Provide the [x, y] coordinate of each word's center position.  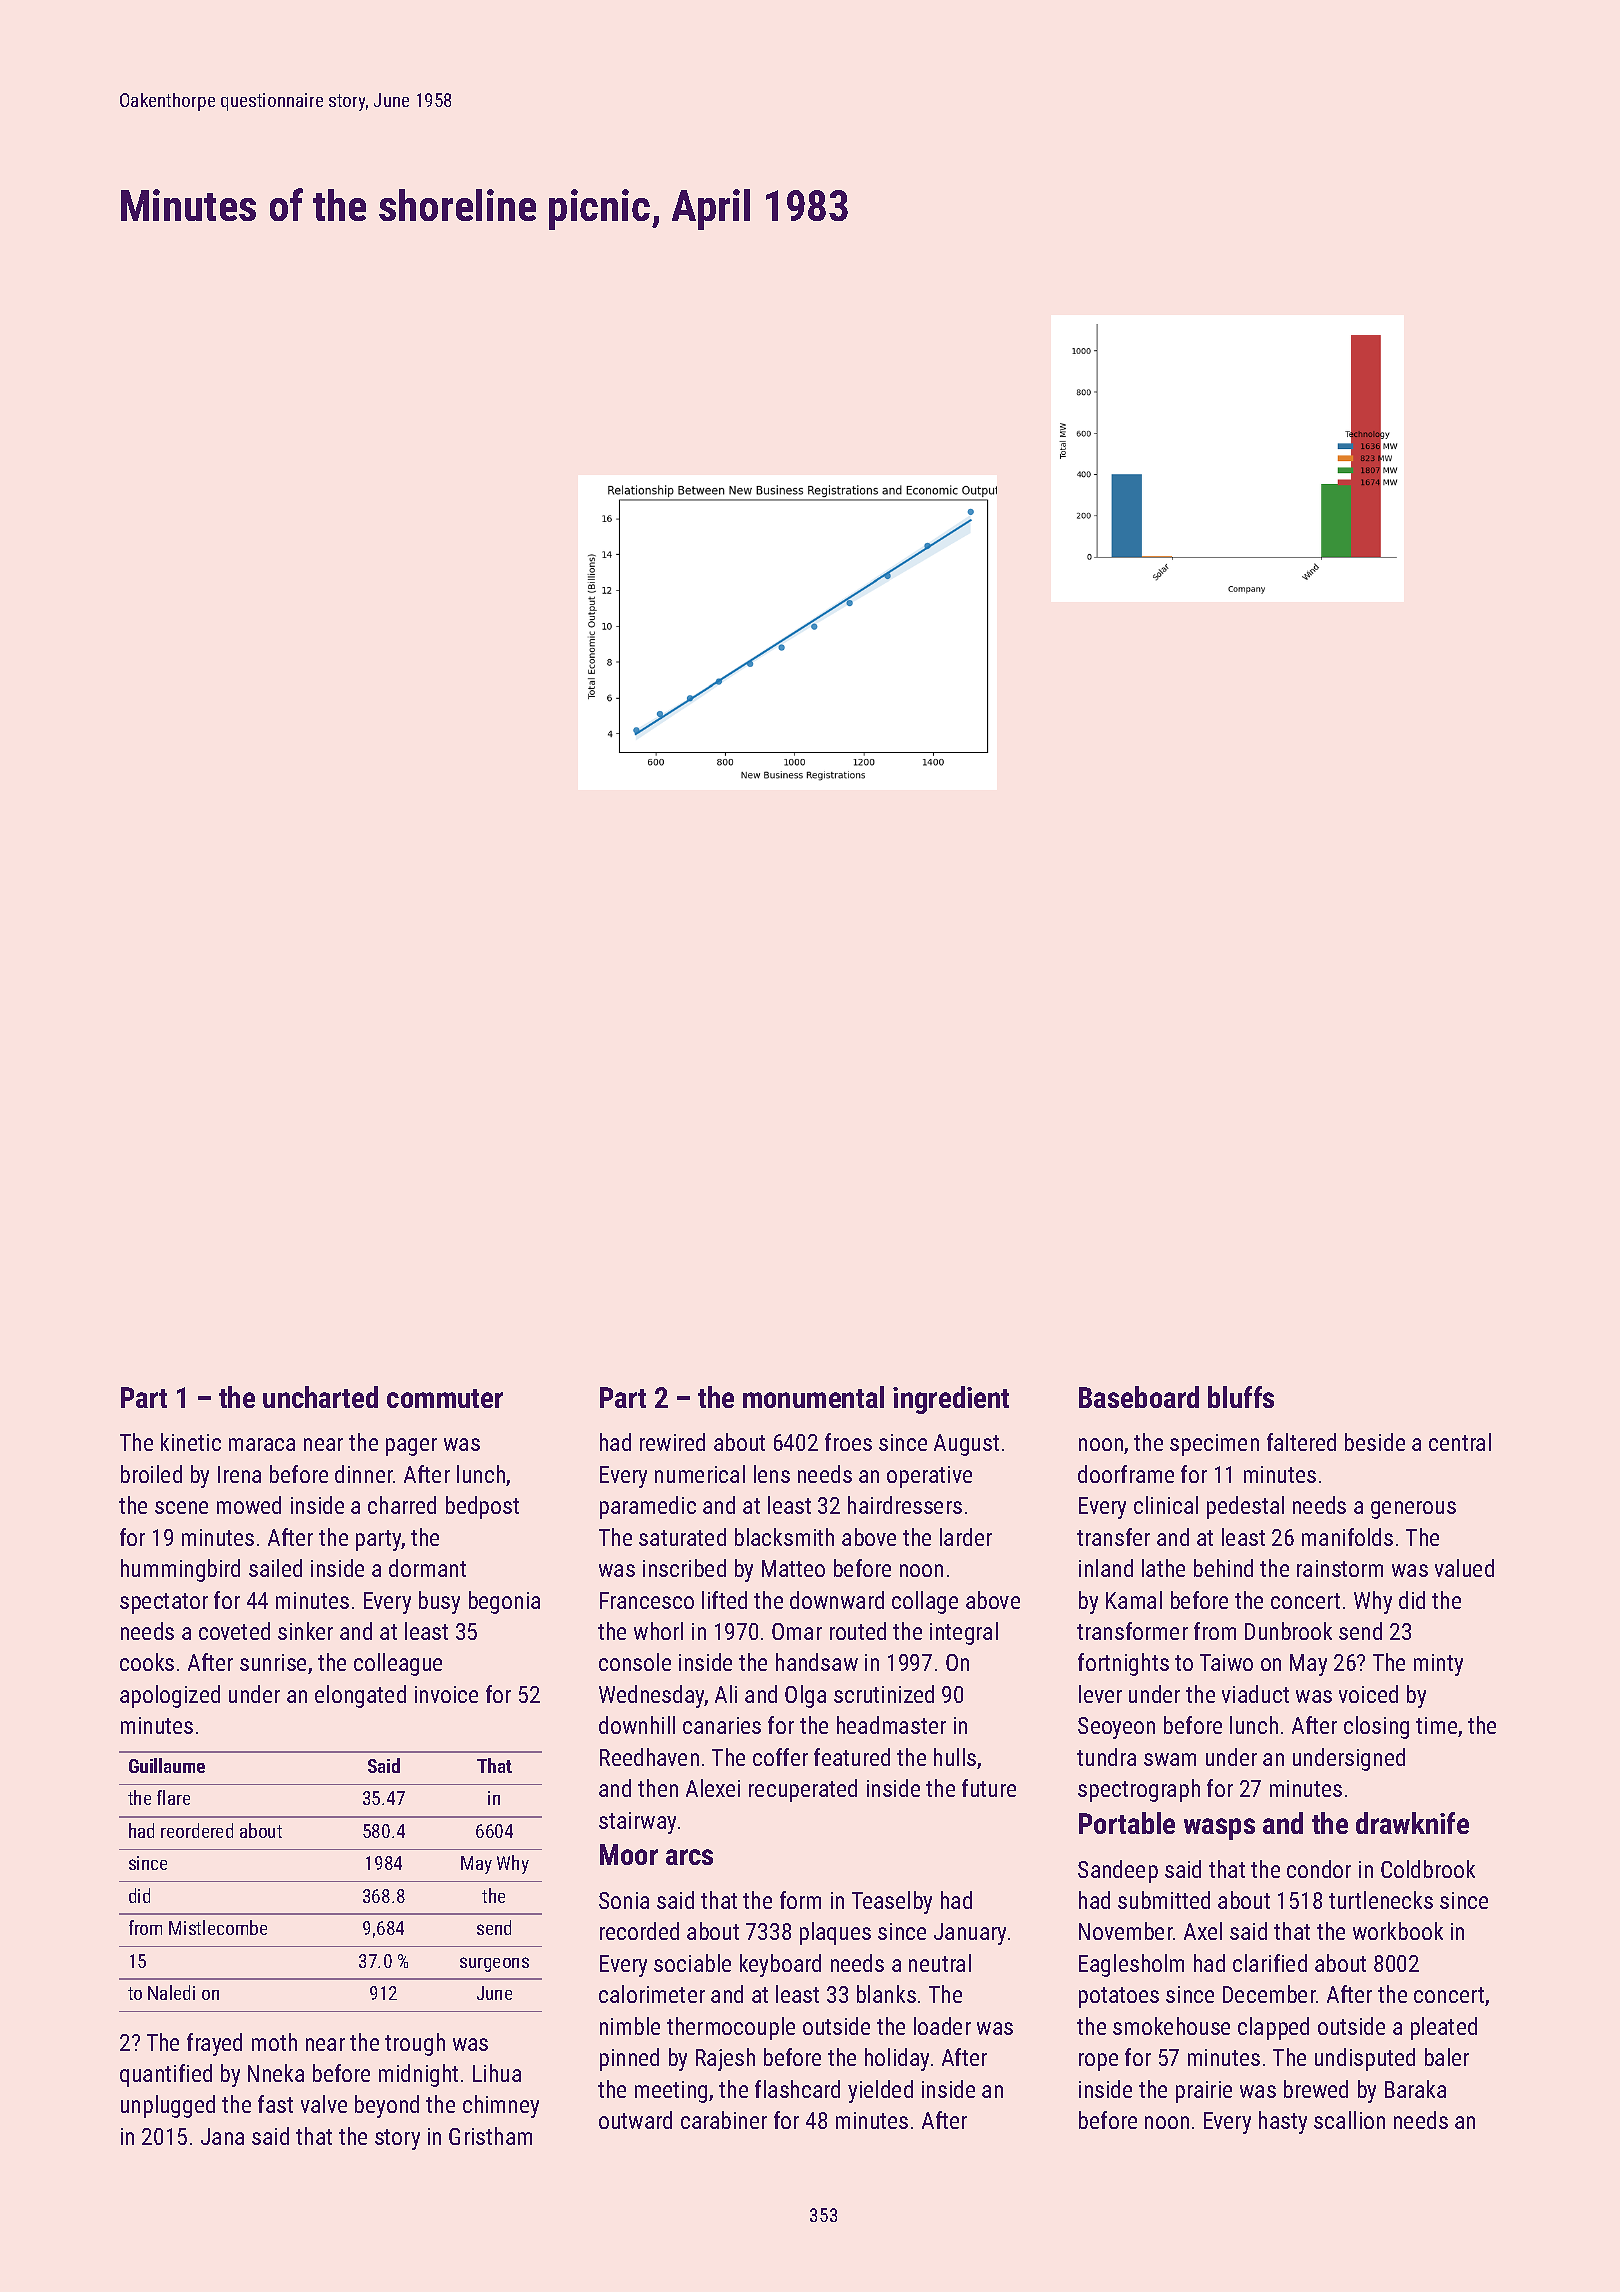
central [1460, 1442]
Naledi [171, 1992]
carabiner [724, 2120]
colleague [398, 1664]
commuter [445, 1398]
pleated [1444, 2028]
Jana [222, 2136]
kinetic [191, 1442]
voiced [1368, 1694]
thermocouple [731, 2028]
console [635, 1662]
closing [1376, 1727]
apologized [170, 1696]
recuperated [803, 1790]
